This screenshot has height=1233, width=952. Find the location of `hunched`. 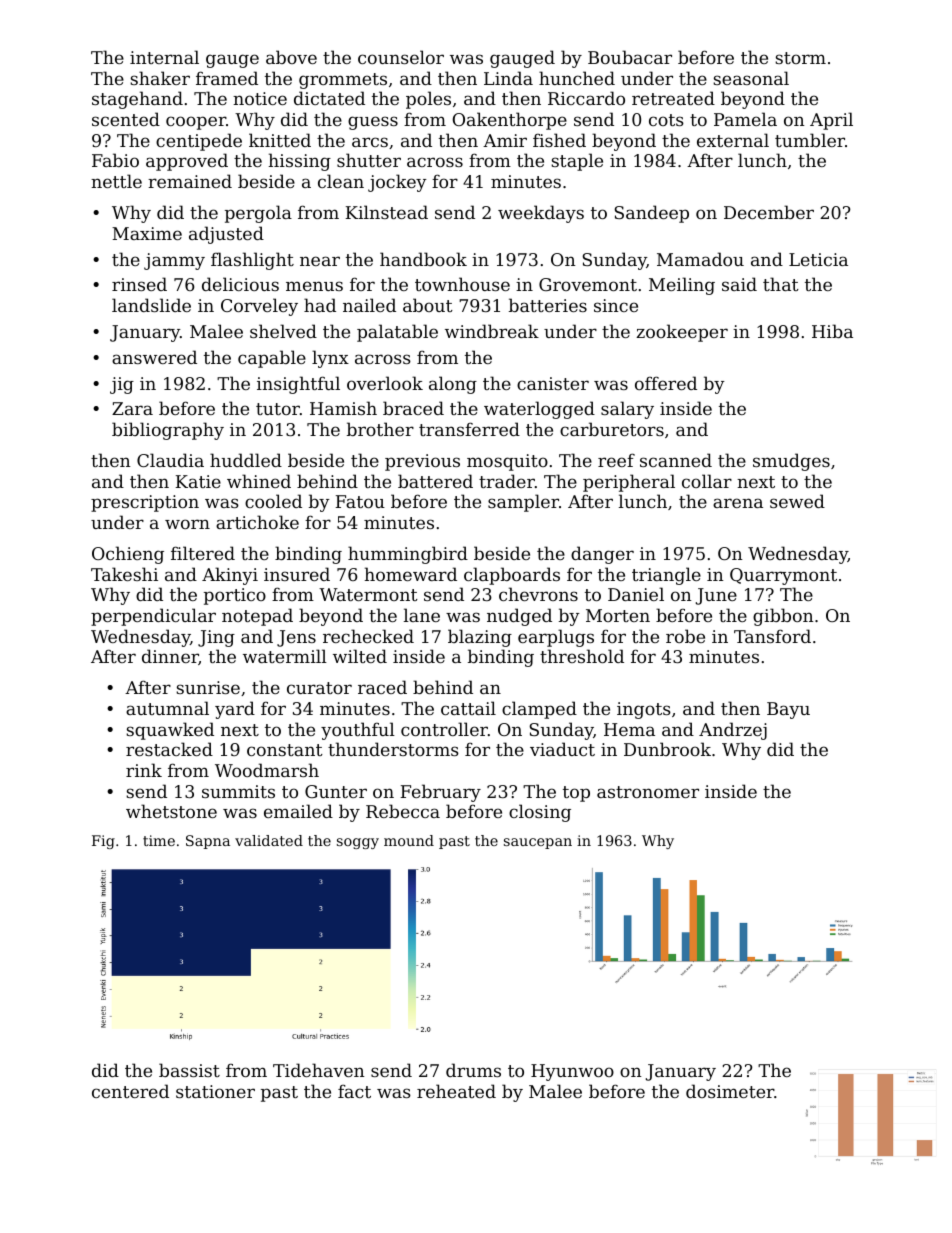

hunched is located at coordinates (577, 78).
